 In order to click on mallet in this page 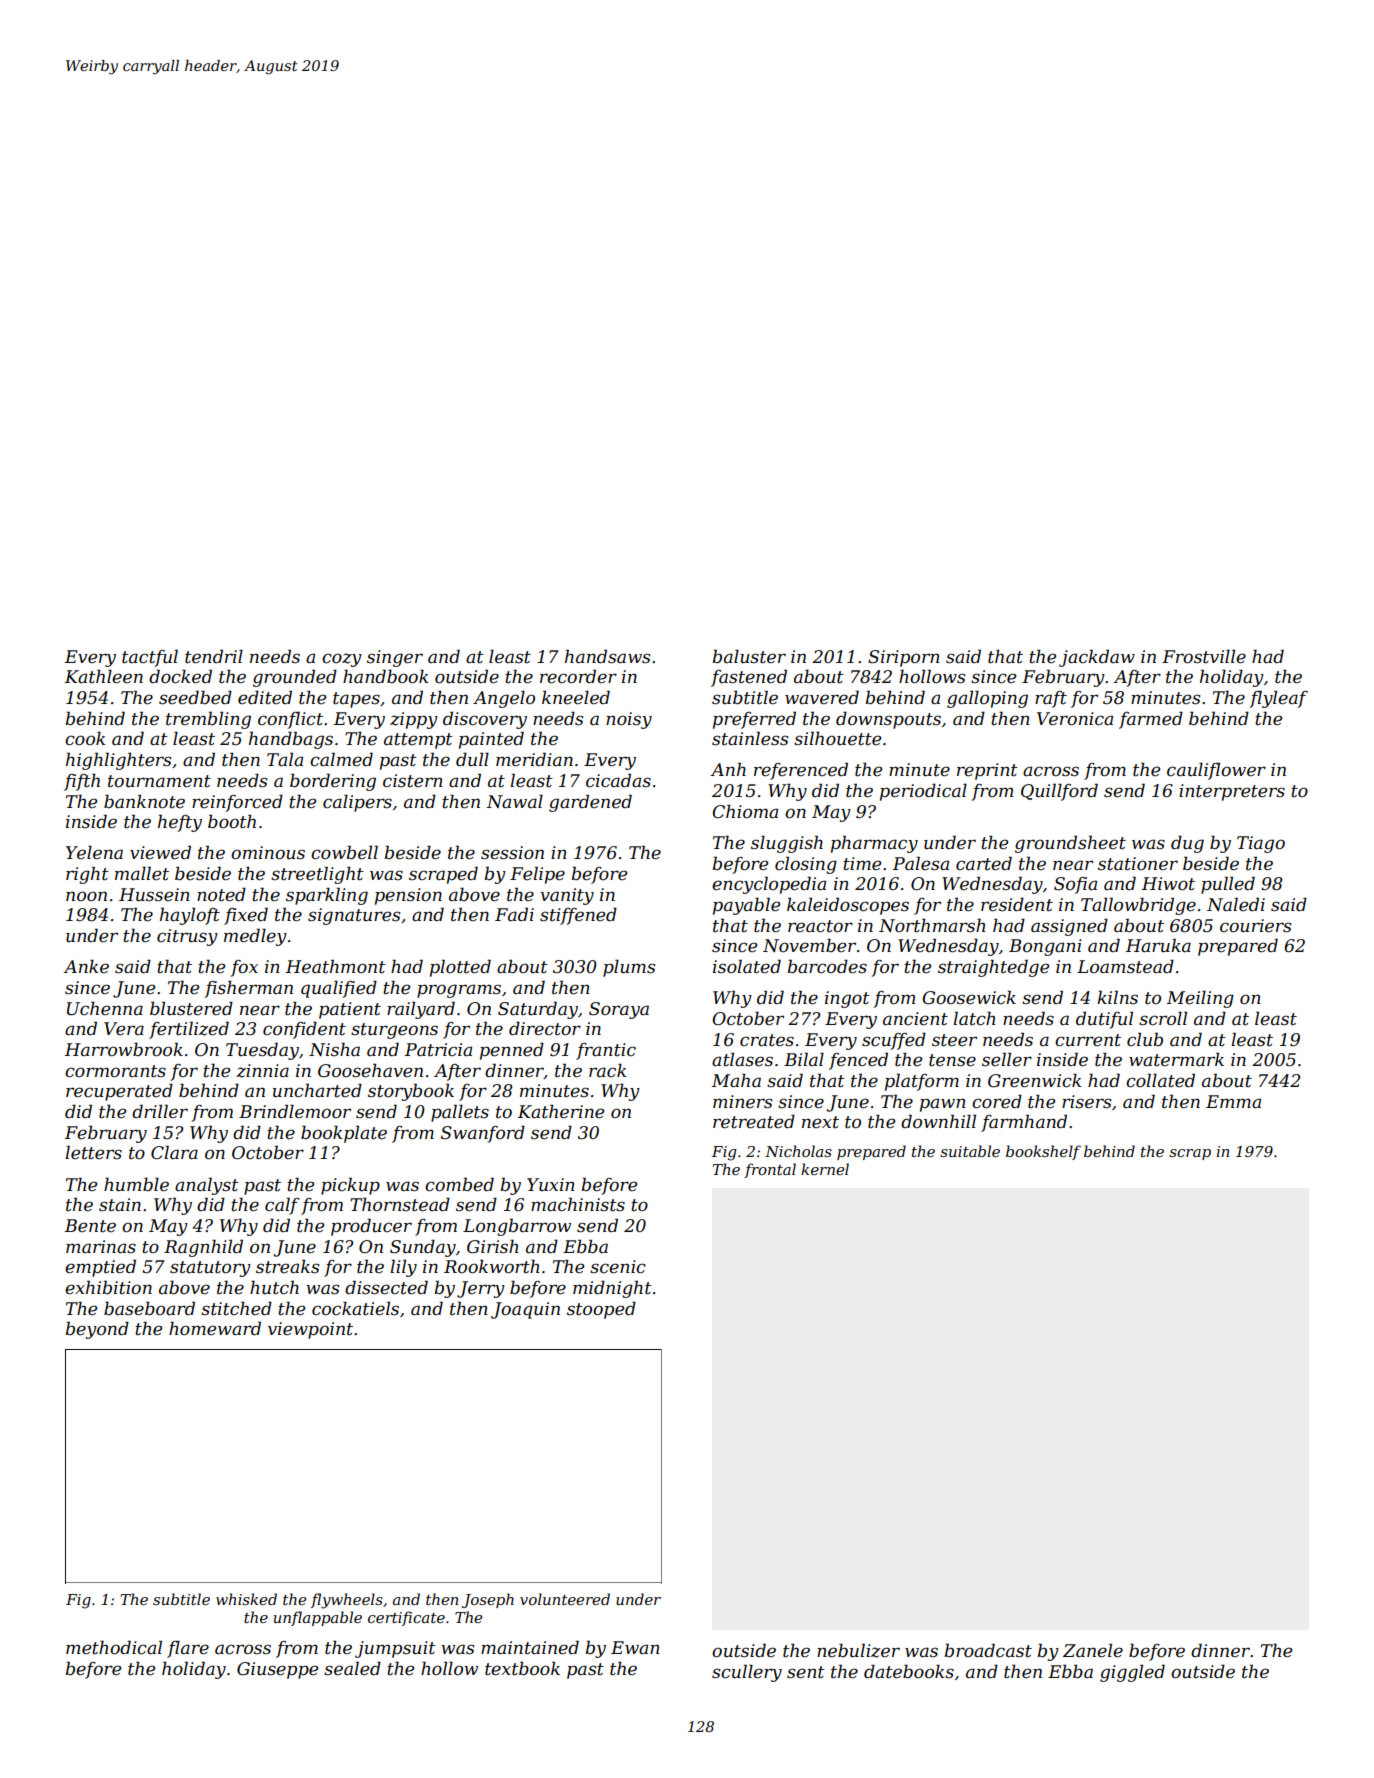, I will do `click(142, 873)`.
